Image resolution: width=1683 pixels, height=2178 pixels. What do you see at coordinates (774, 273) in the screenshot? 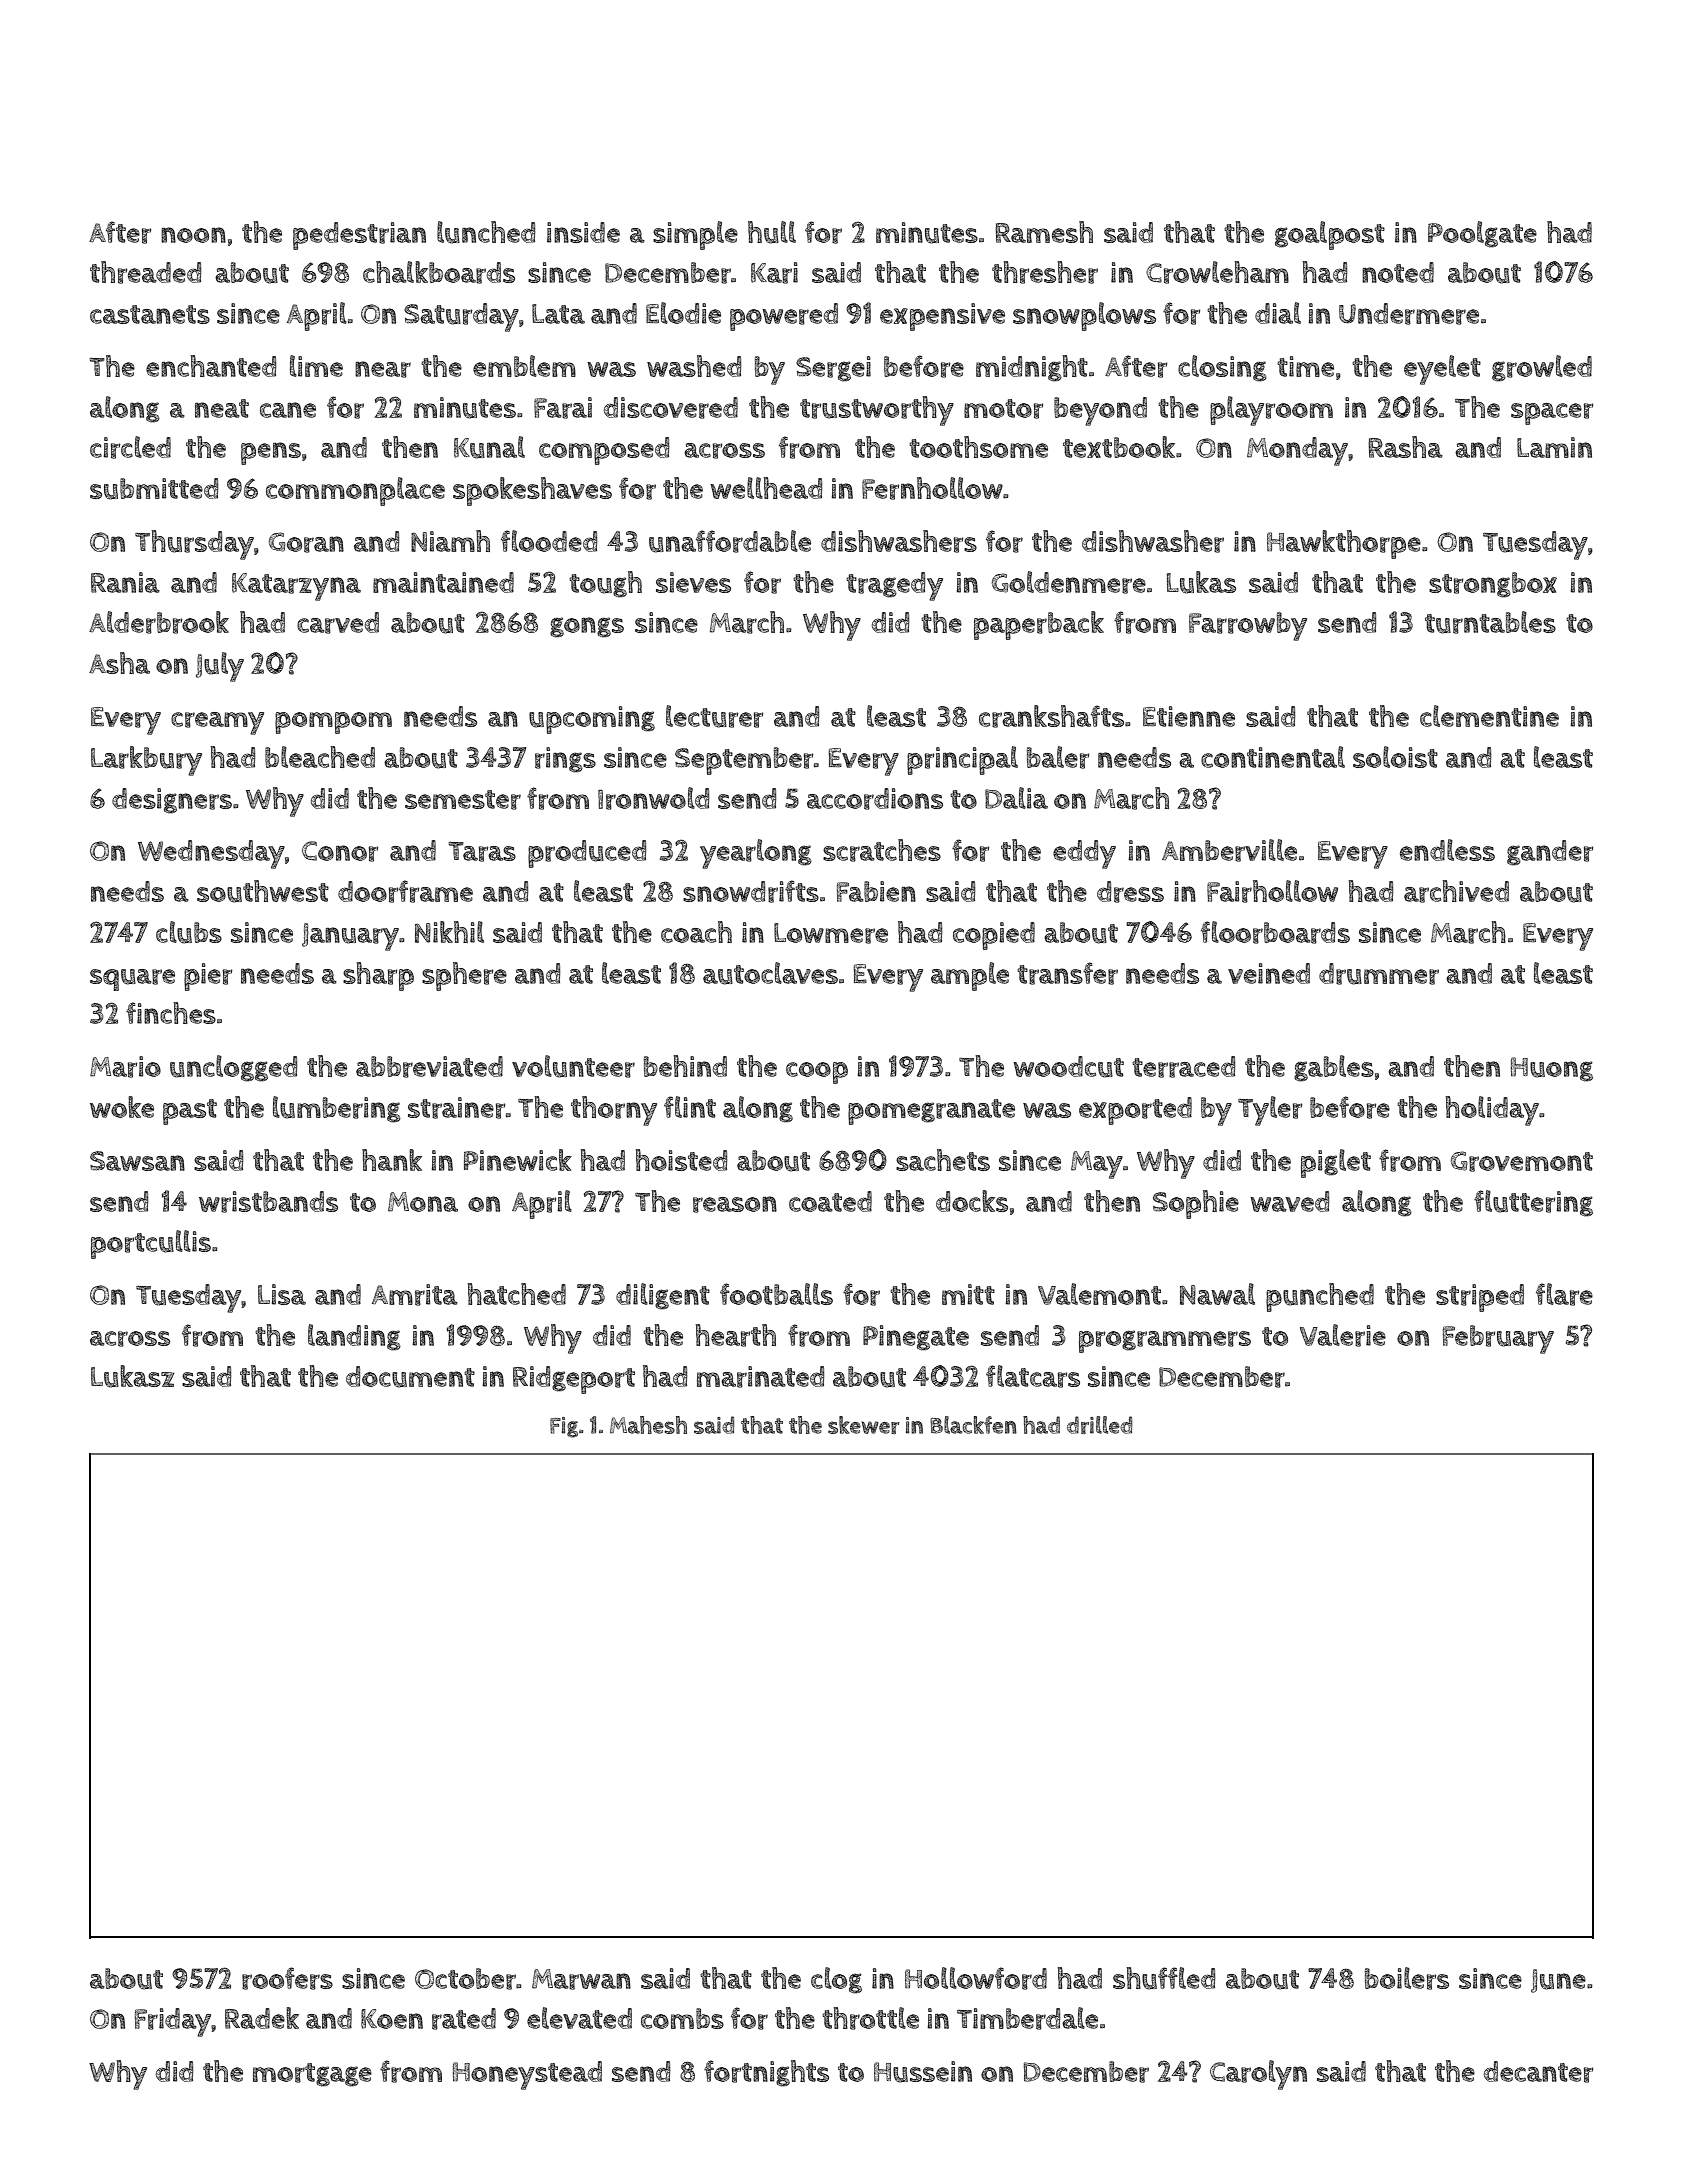
I see `Kari` at bounding box center [774, 273].
